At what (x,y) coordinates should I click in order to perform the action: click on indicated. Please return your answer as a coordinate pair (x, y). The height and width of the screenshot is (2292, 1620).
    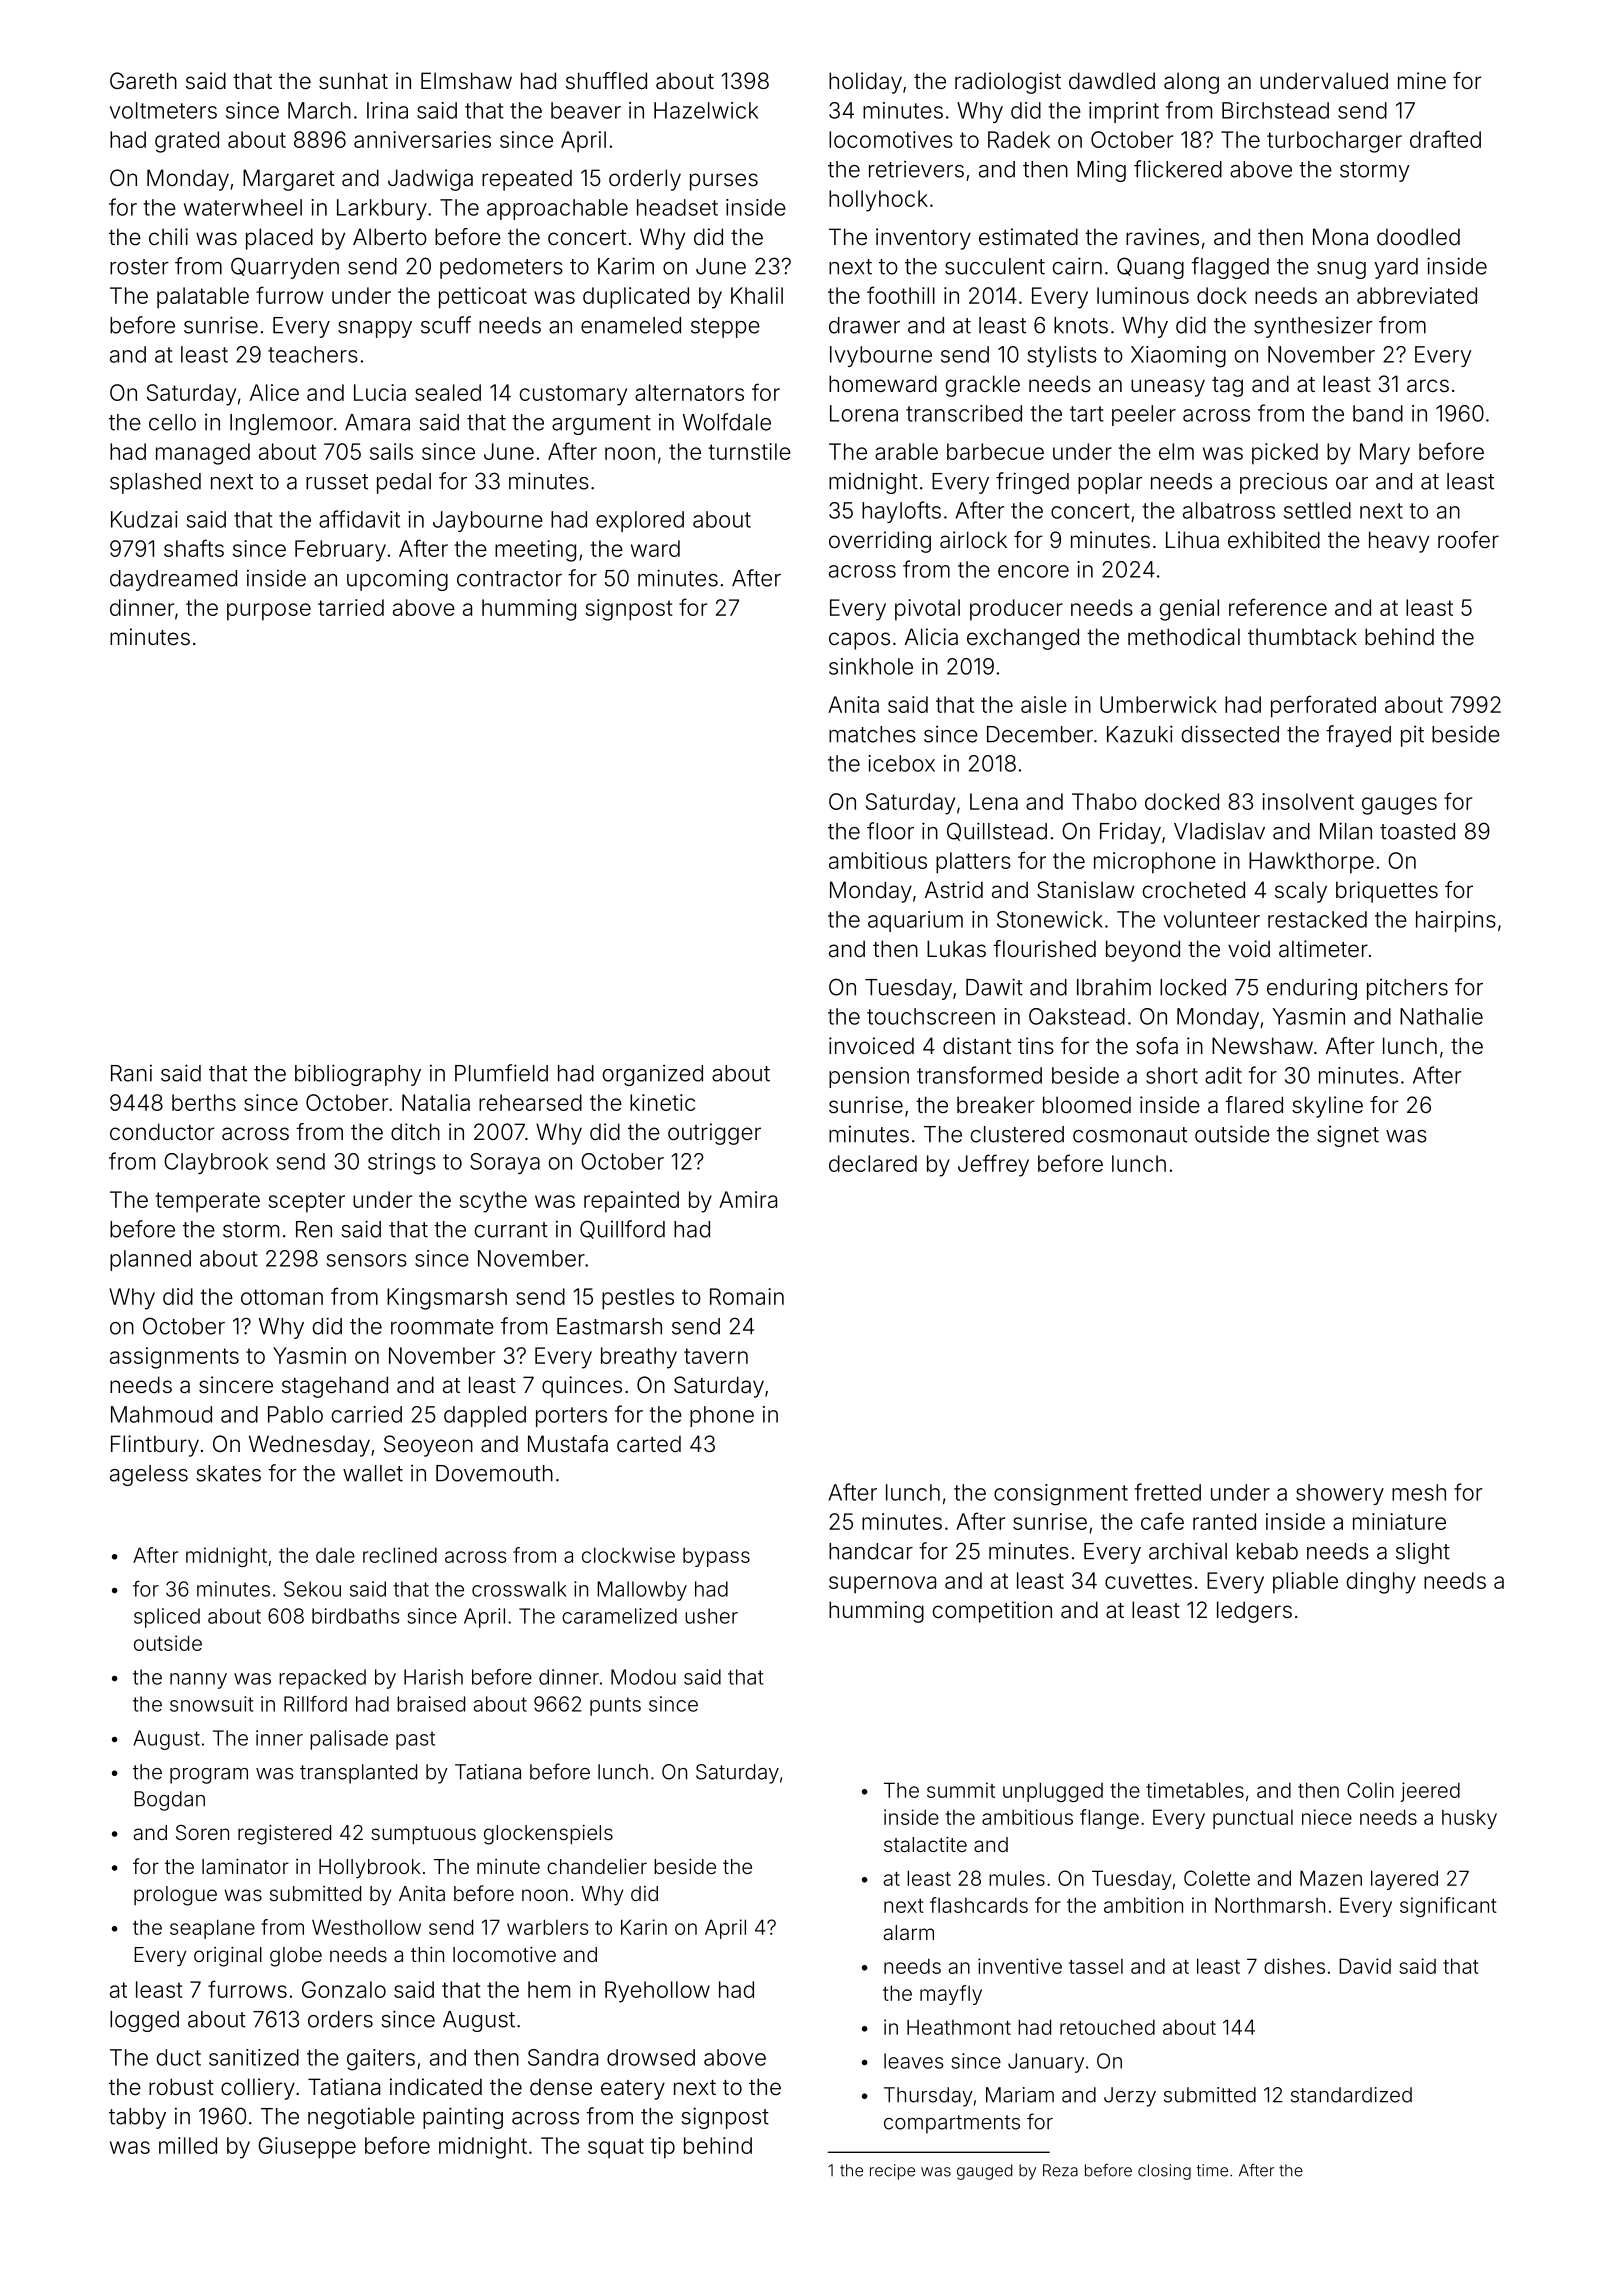
    Looking at the image, I should click on (436, 2087).
